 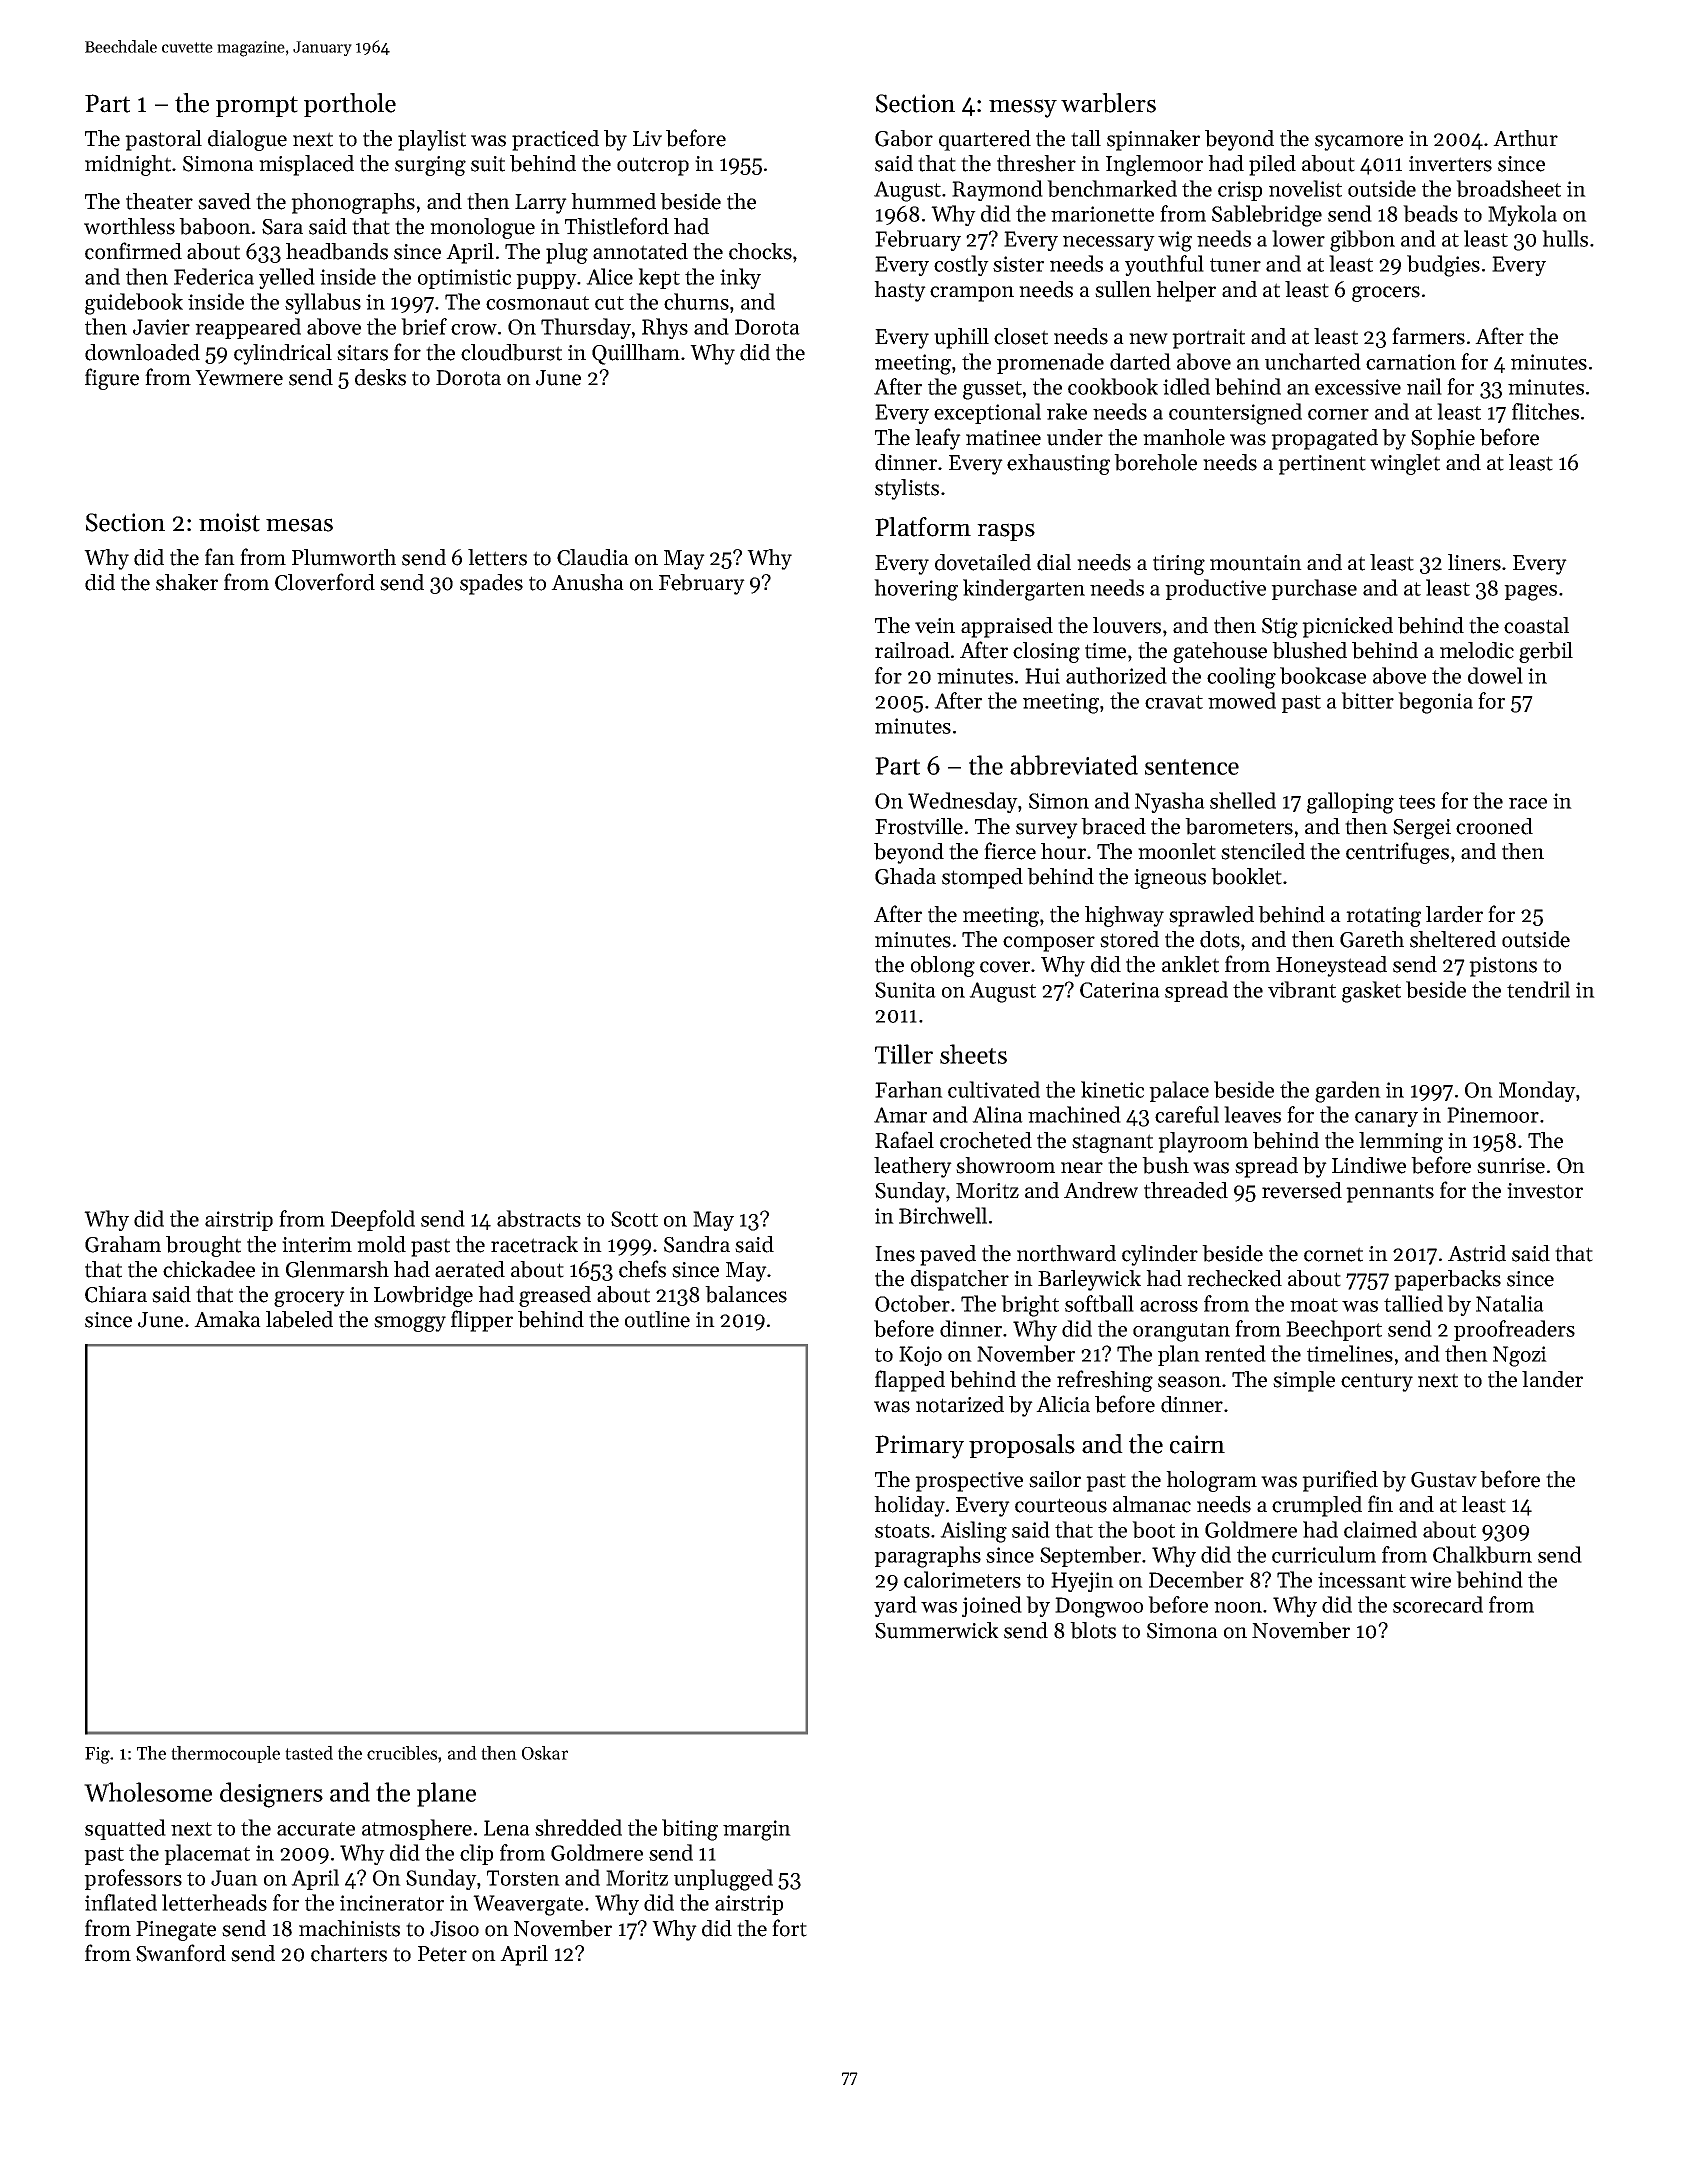 What do you see at coordinates (373, 1220) in the page?
I see `Deepfold` at bounding box center [373, 1220].
